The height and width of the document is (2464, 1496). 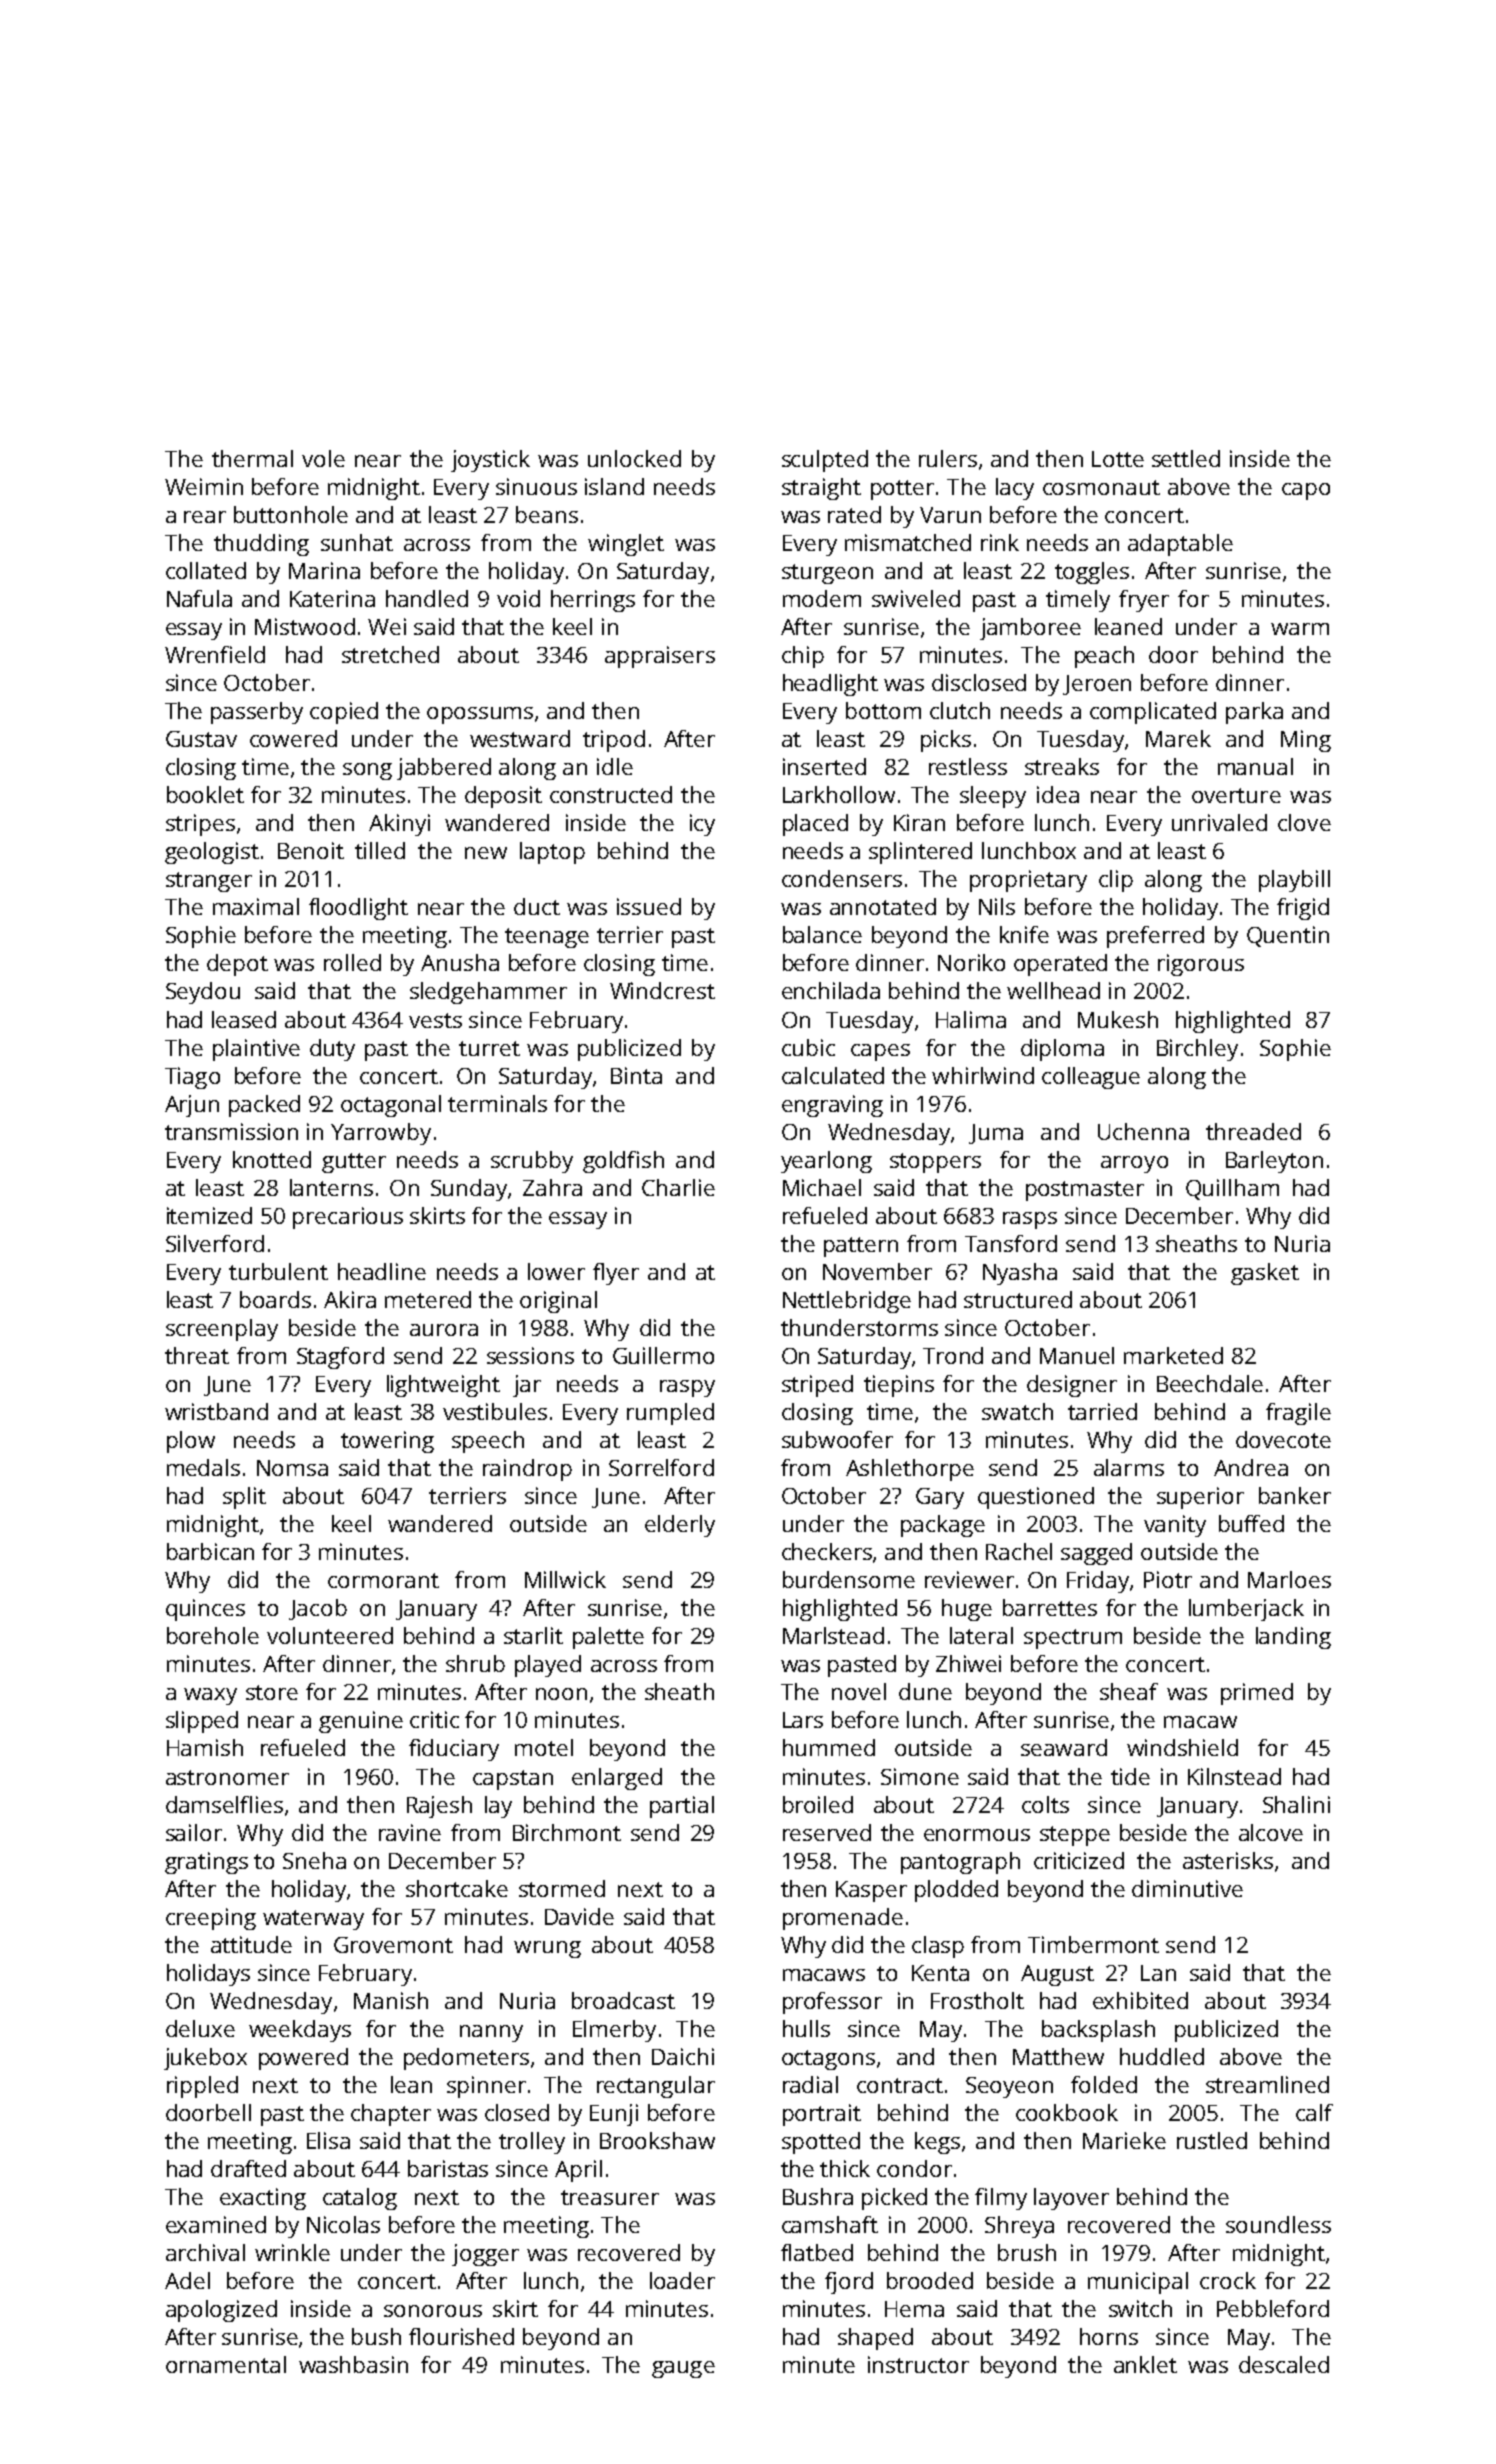 What do you see at coordinates (1228, 1860) in the document?
I see `asterisks` at bounding box center [1228, 1860].
